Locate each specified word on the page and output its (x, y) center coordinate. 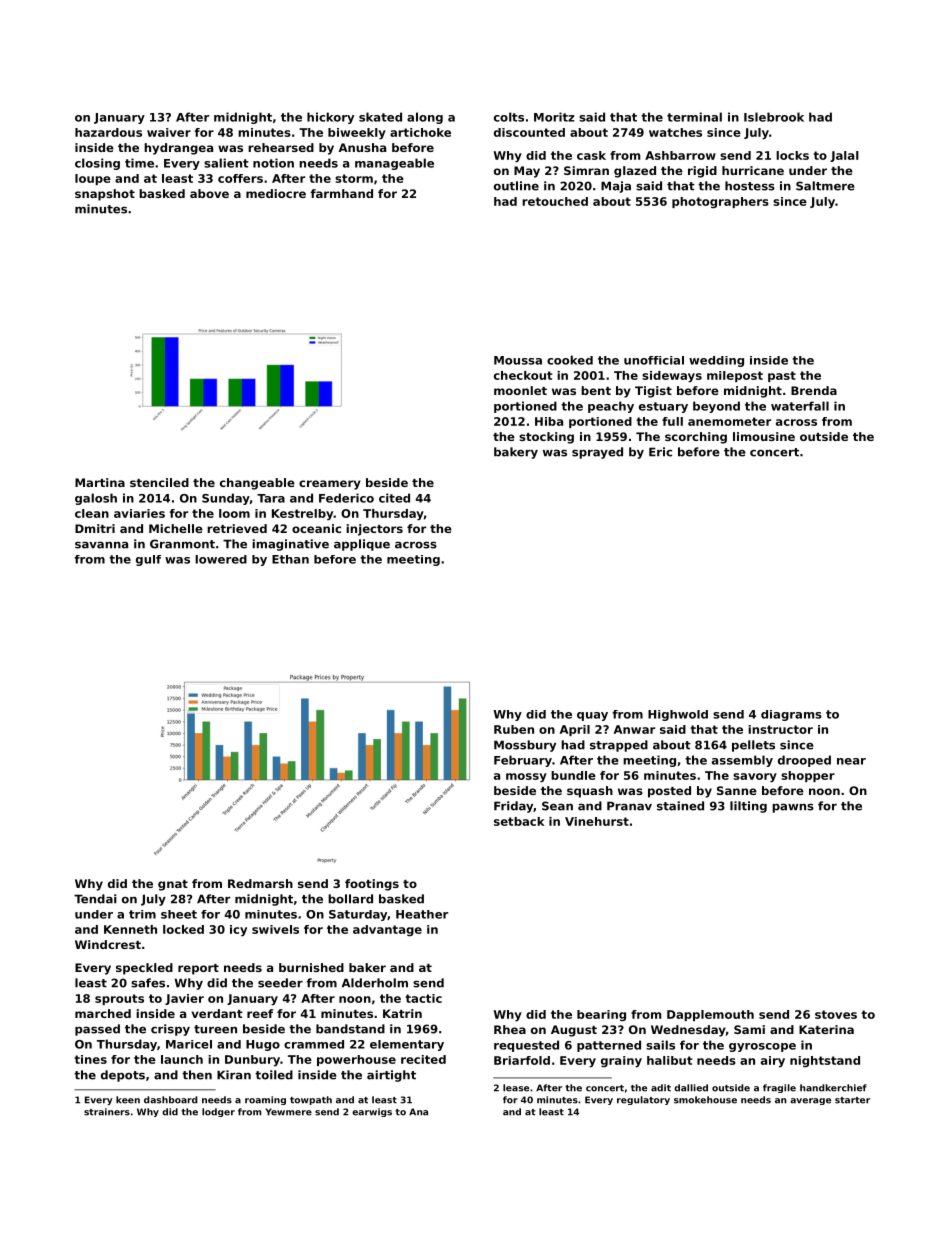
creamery (330, 485)
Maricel (189, 1044)
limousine (764, 436)
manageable (394, 164)
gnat (173, 885)
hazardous (108, 132)
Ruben (514, 729)
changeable (257, 484)
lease (516, 1088)
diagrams (791, 715)
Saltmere (825, 186)
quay (592, 716)
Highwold (678, 715)
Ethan (290, 559)
